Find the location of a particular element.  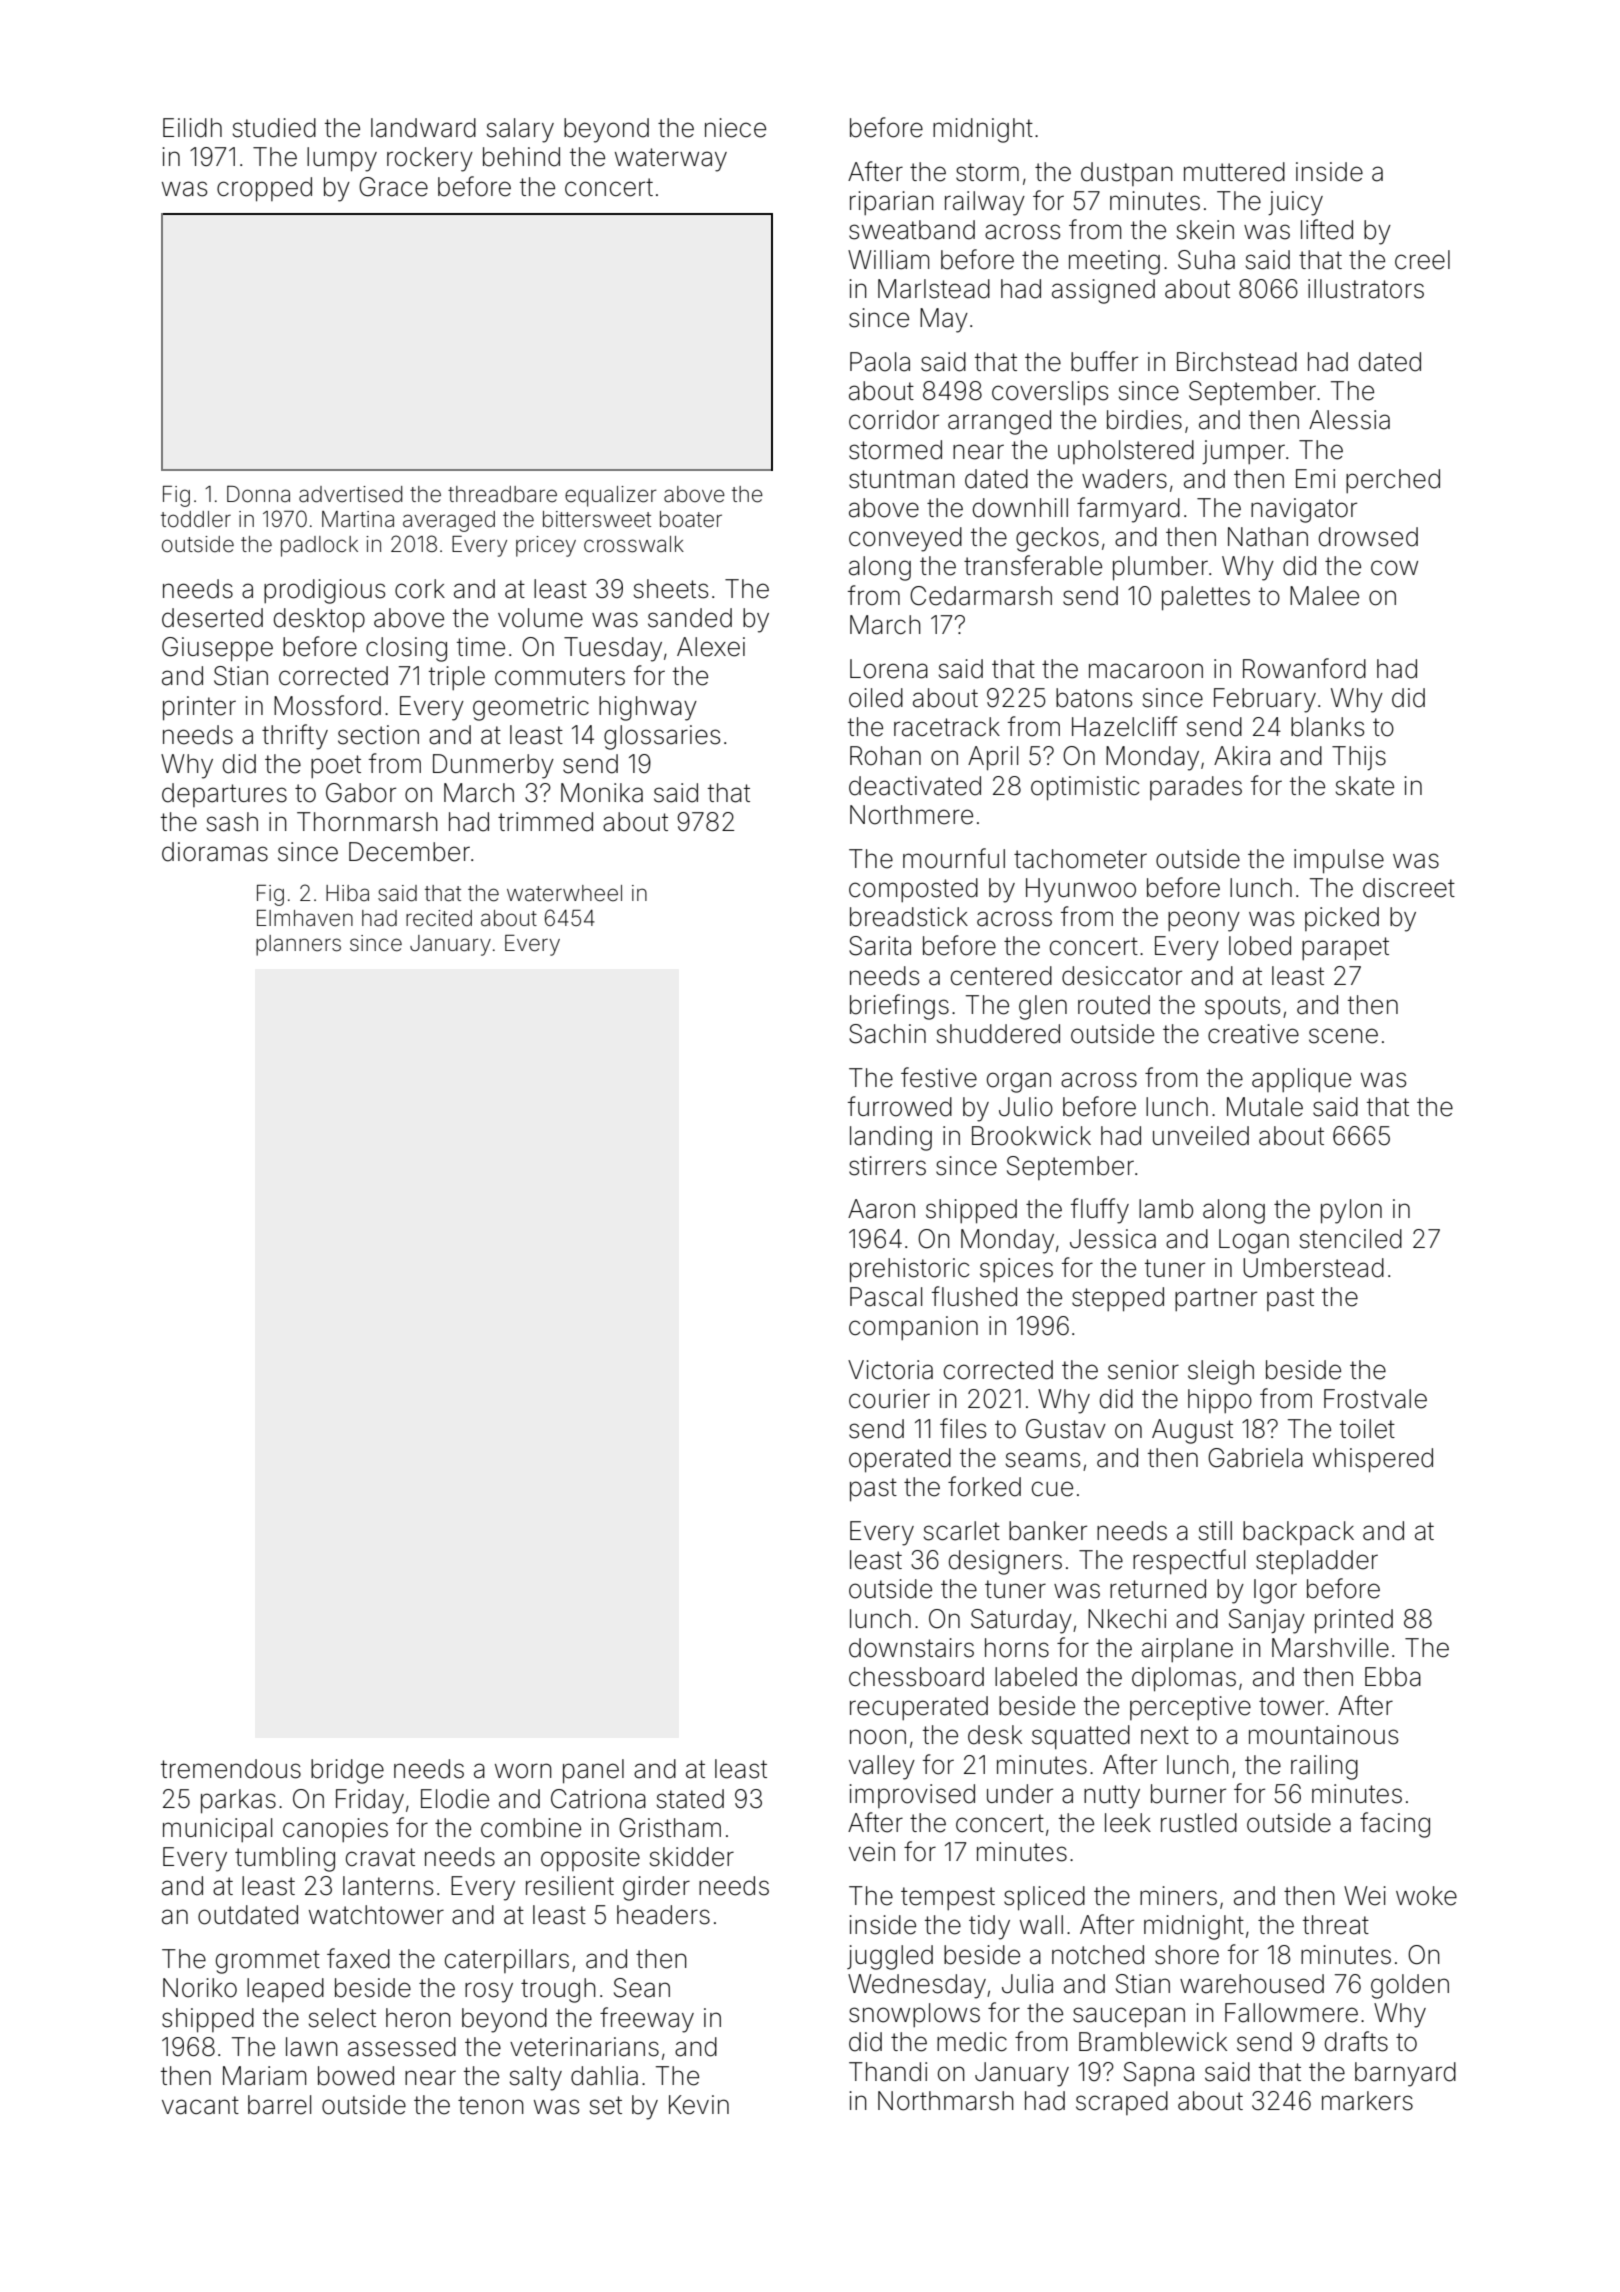

landward is located at coordinates (423, 128).
